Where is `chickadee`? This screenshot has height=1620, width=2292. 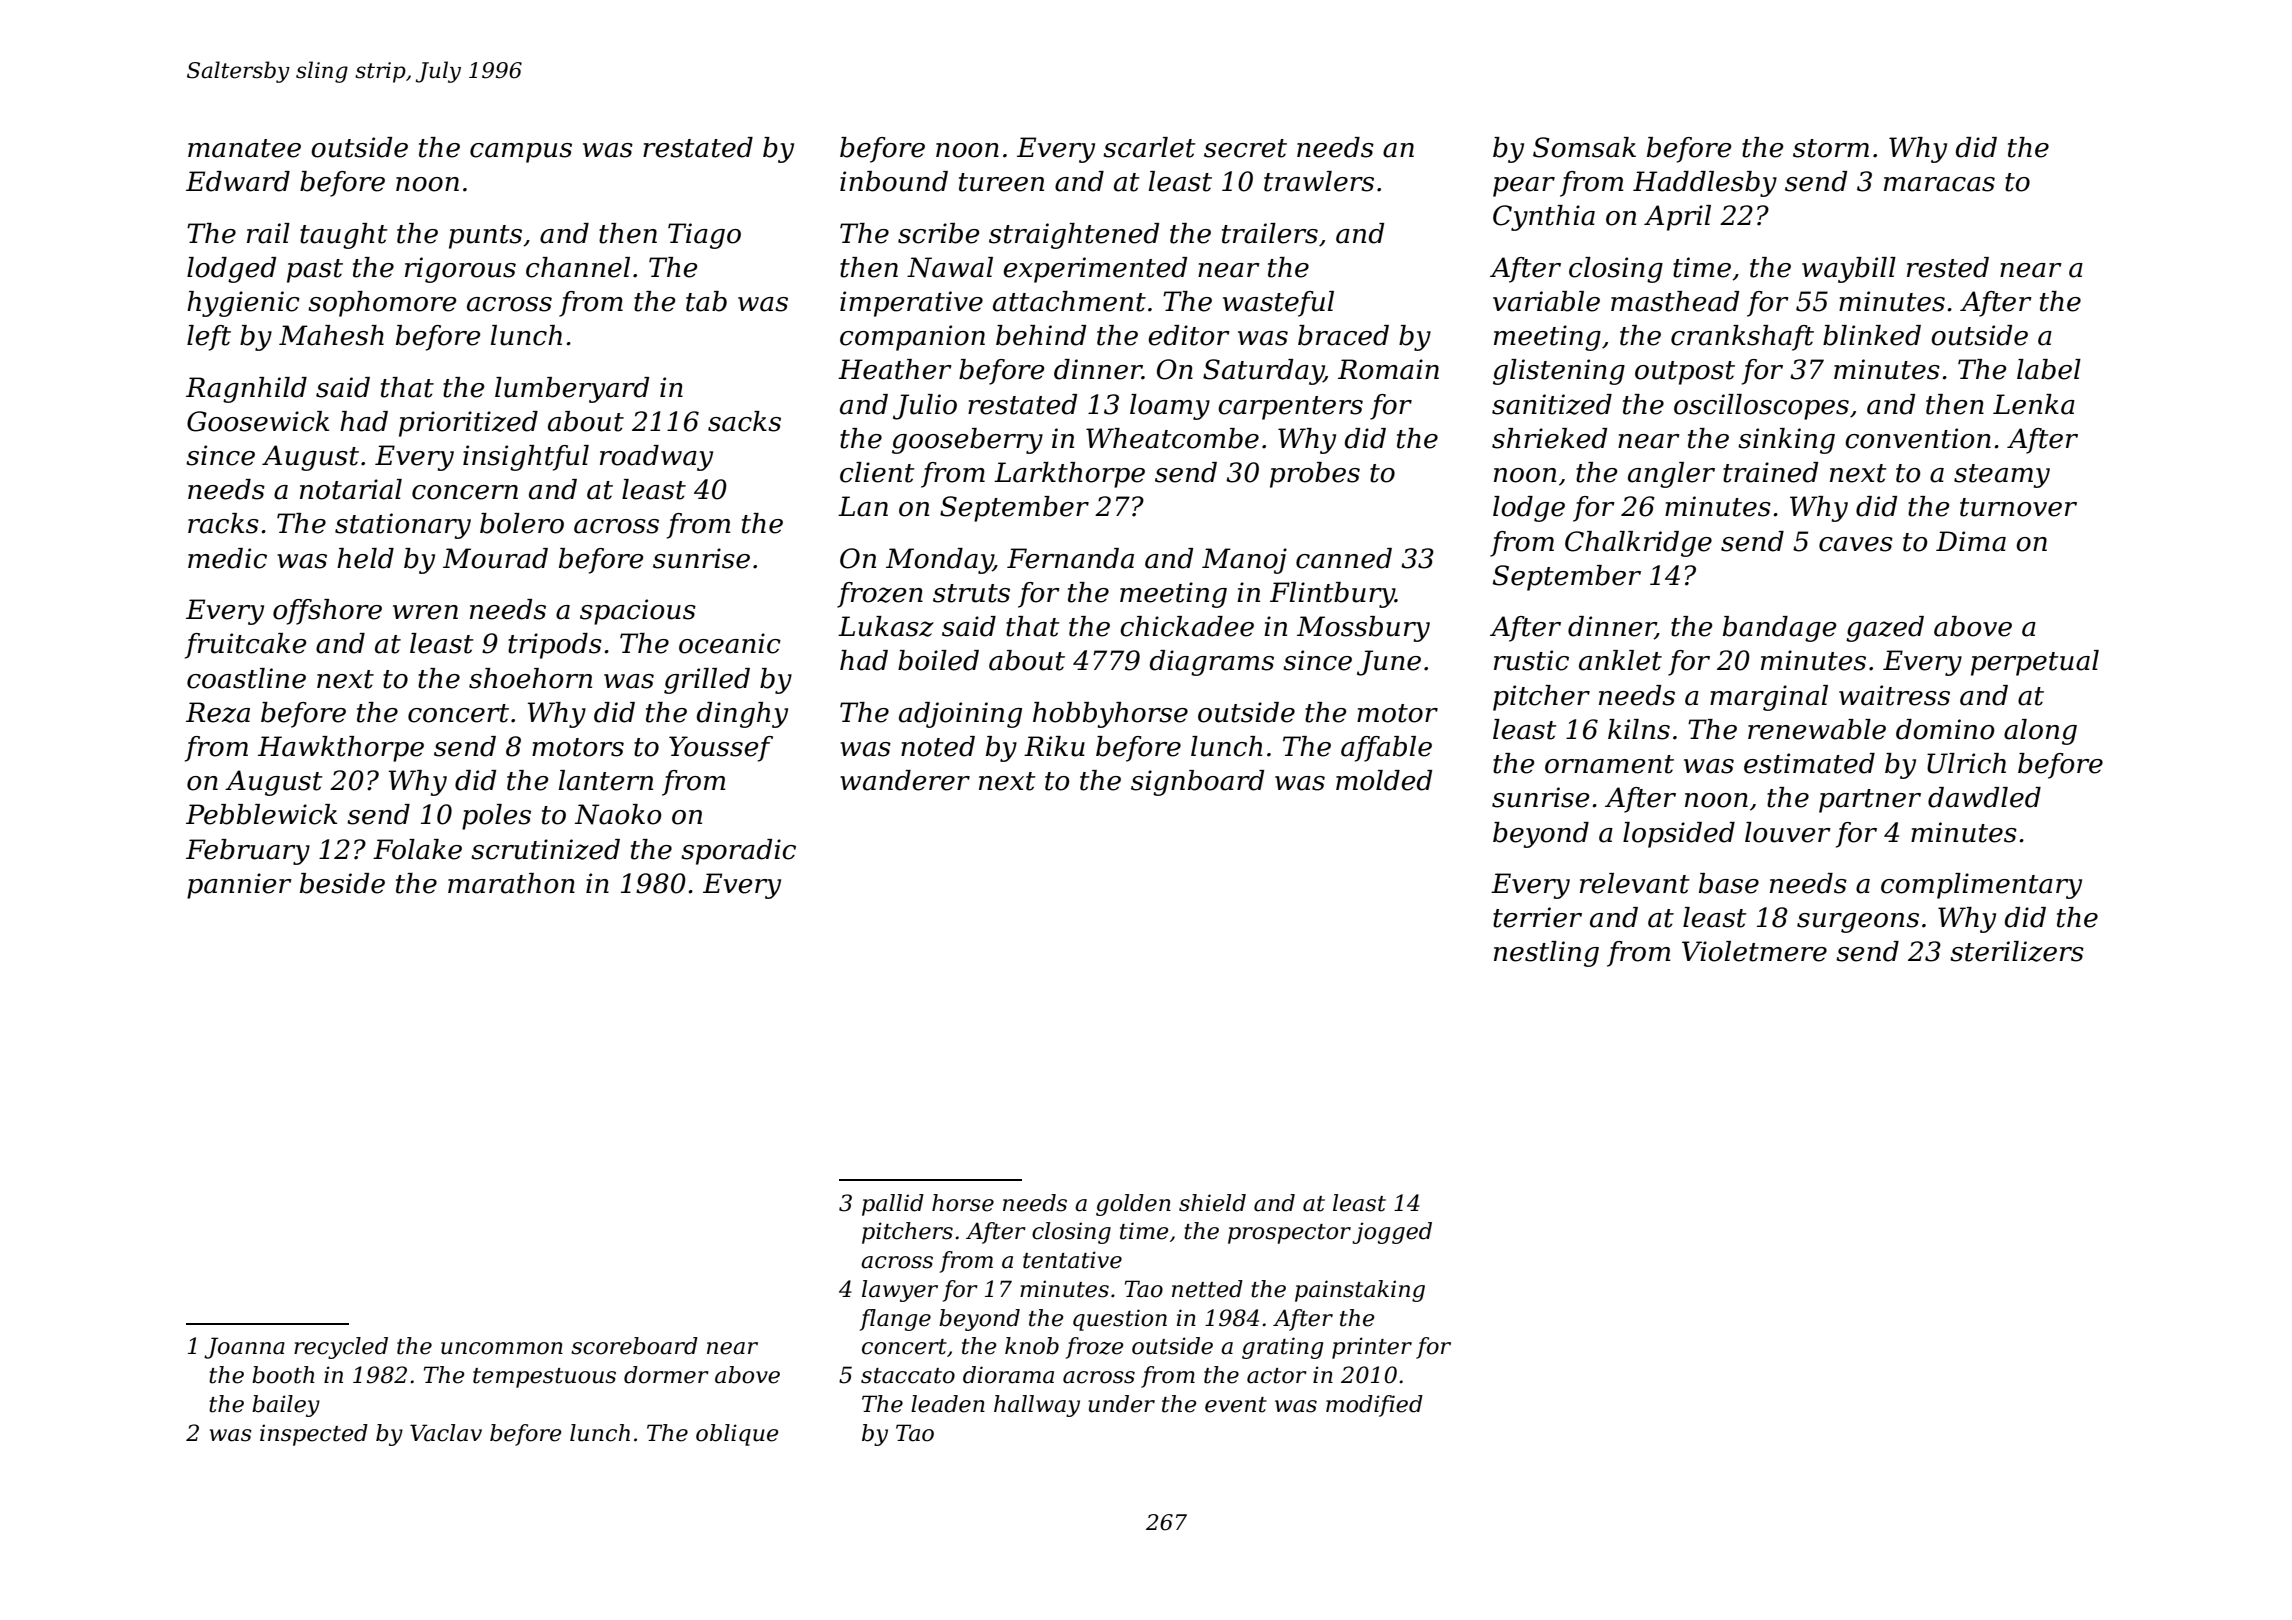
chickadee is located at coordinates (1187, 626).
